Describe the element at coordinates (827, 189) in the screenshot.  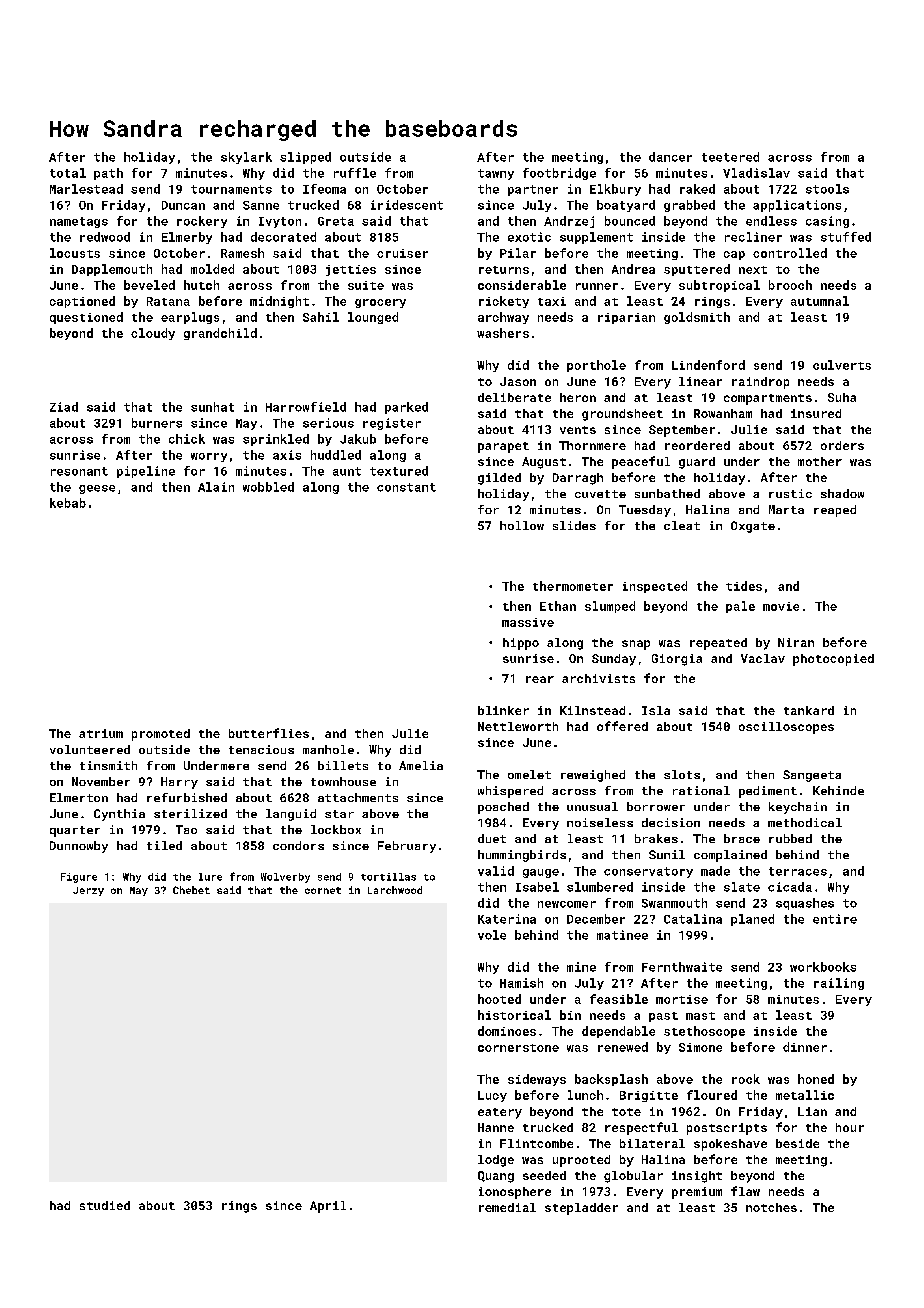
I see `stools` at that location.
